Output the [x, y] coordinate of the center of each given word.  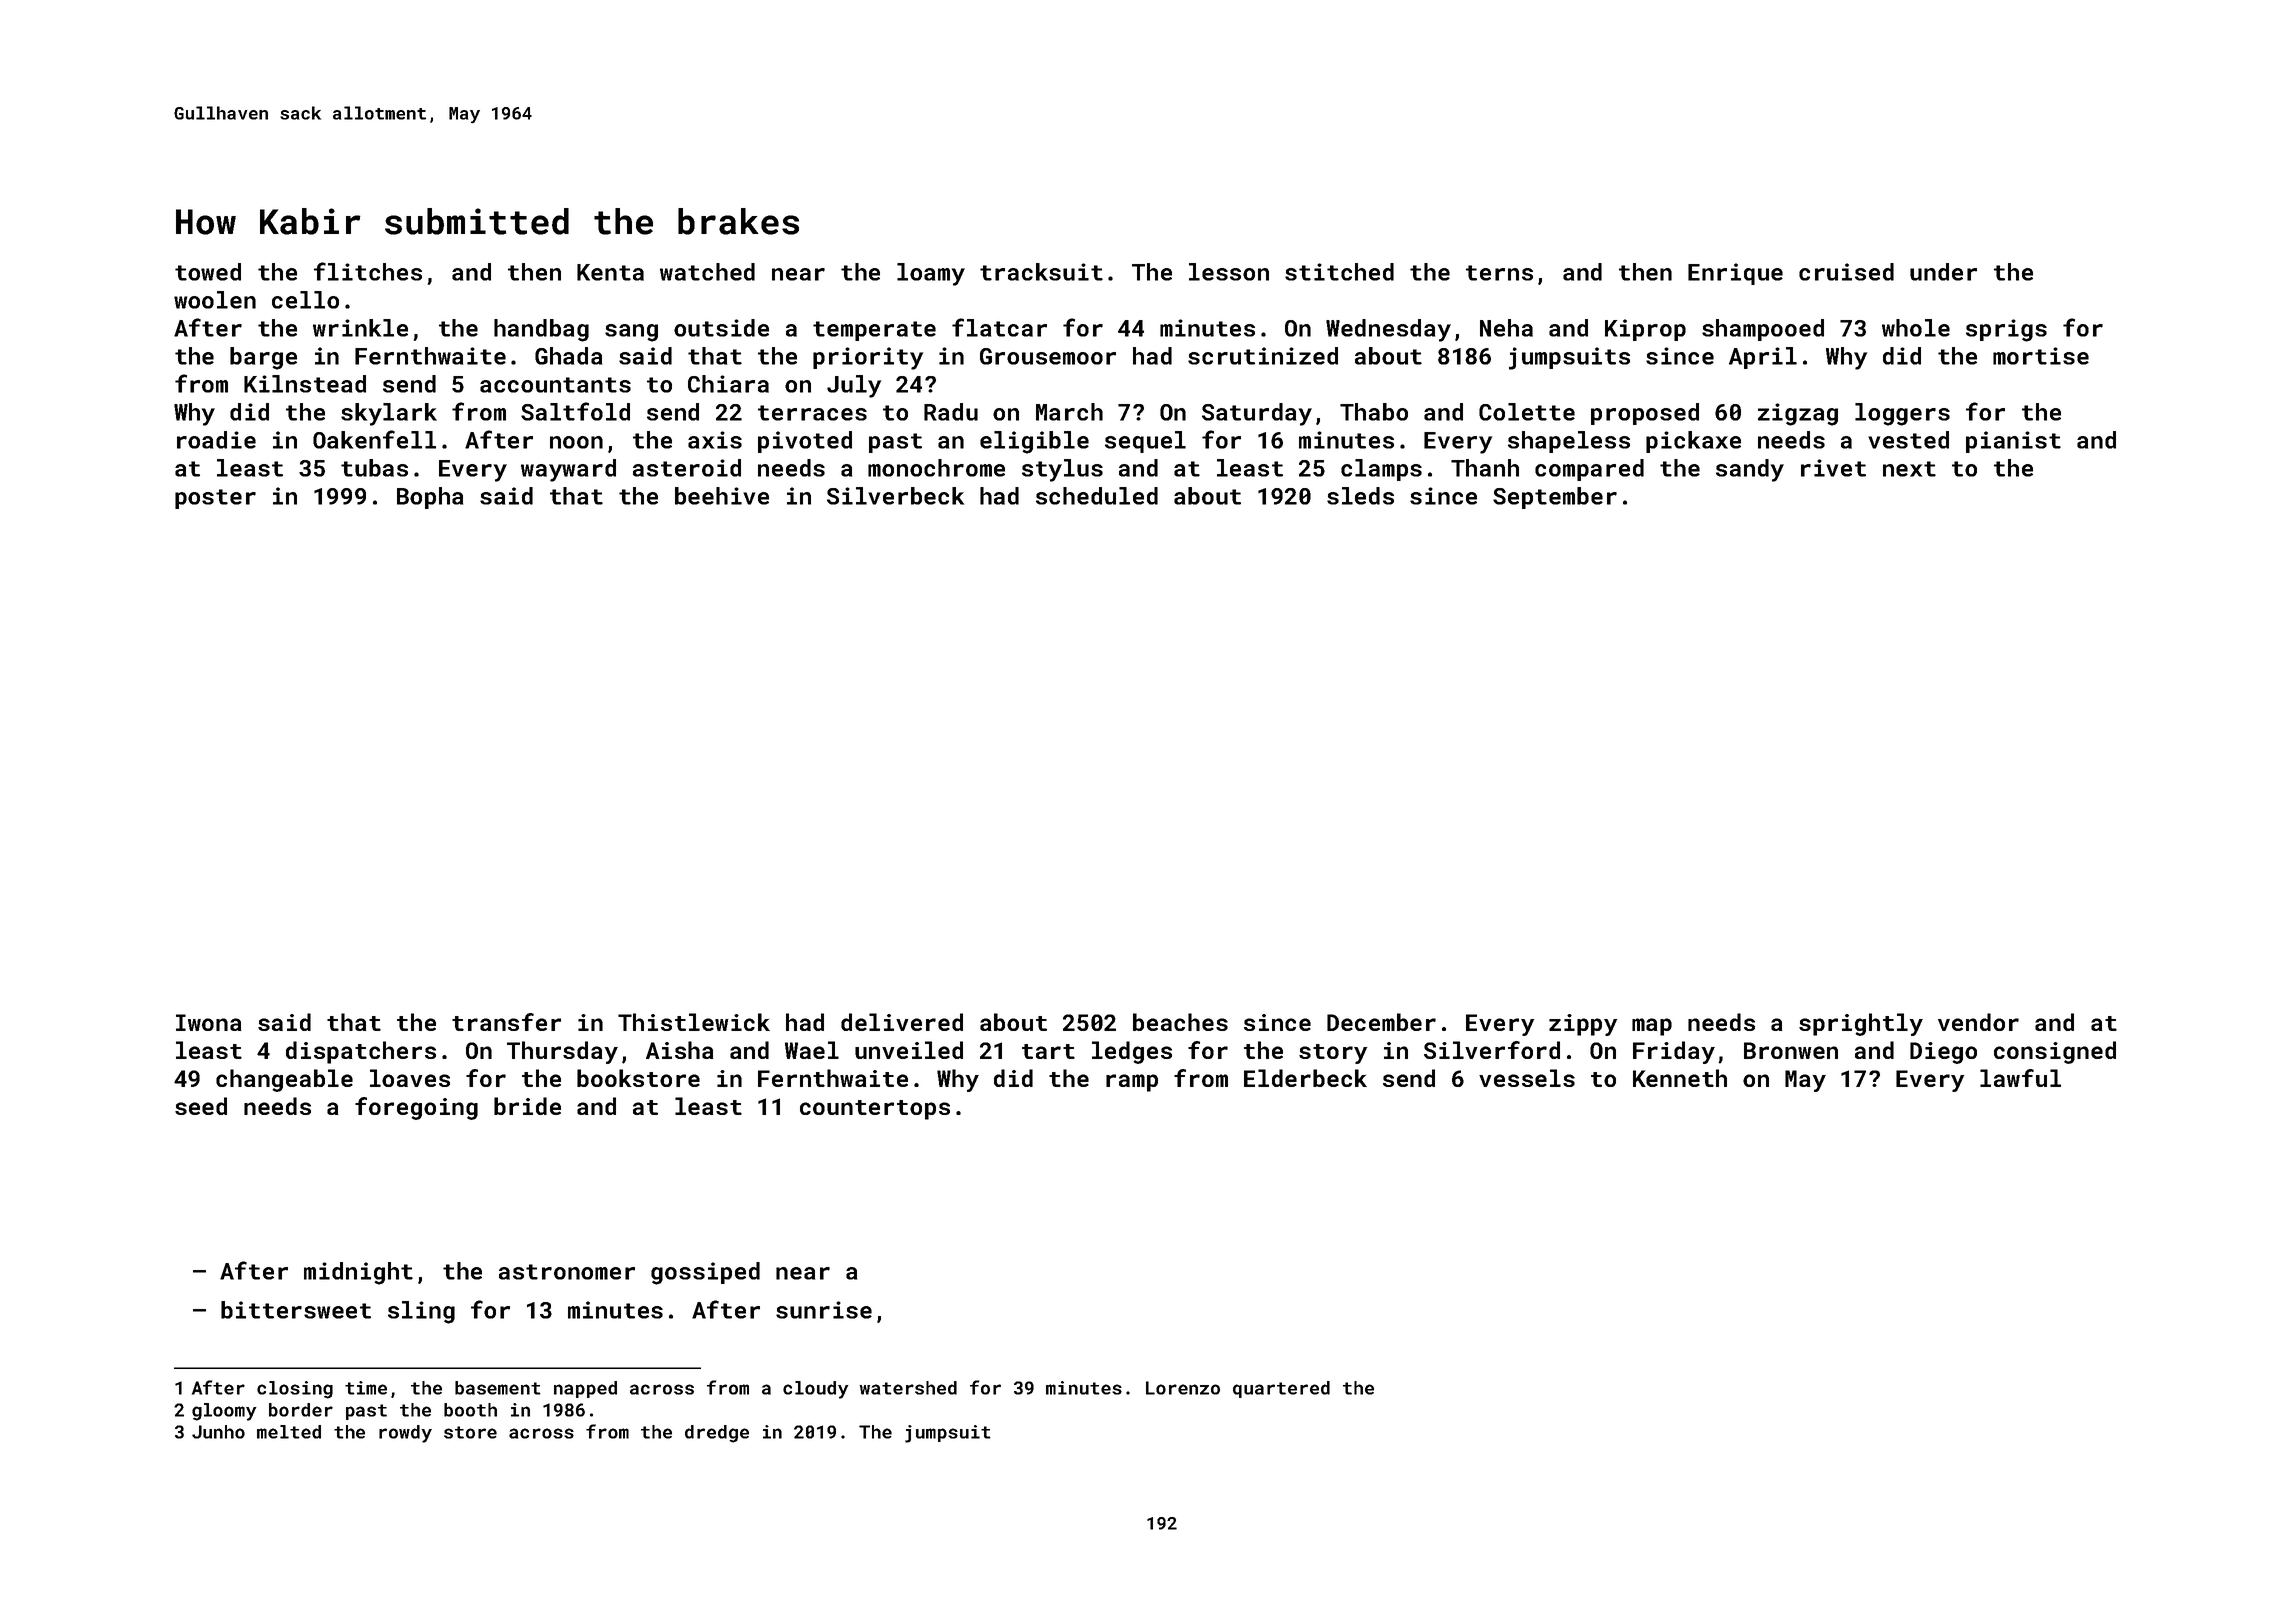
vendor [1978, 1022]
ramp [1132, 1083]
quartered [1281, 1389]
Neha [1506, 328]
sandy [1750, 470]
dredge [717, 1434]
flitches [368, 271]
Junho [218, 1432]
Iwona [209, 1022]
